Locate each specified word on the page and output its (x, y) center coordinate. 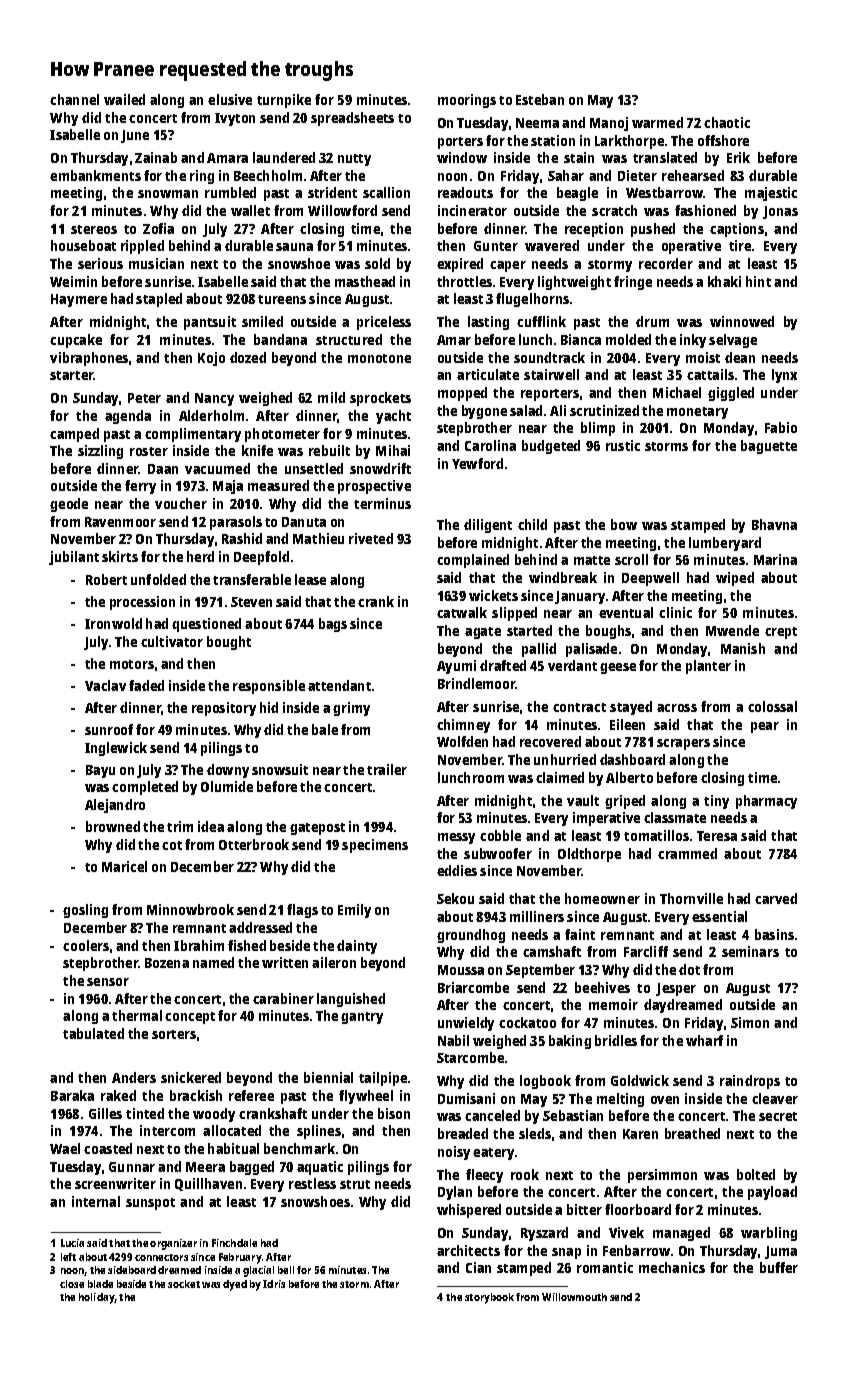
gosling (85, 911)
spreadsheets (352, 119)
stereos (94, 229)
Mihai (393, 450)
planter (708, 667)
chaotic (727, 122)
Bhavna (774, 524)
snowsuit (280, 769)
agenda (128, 417)
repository (224, 709)
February (240, 1258)
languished (351, 1000)
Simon (750, 1022)
